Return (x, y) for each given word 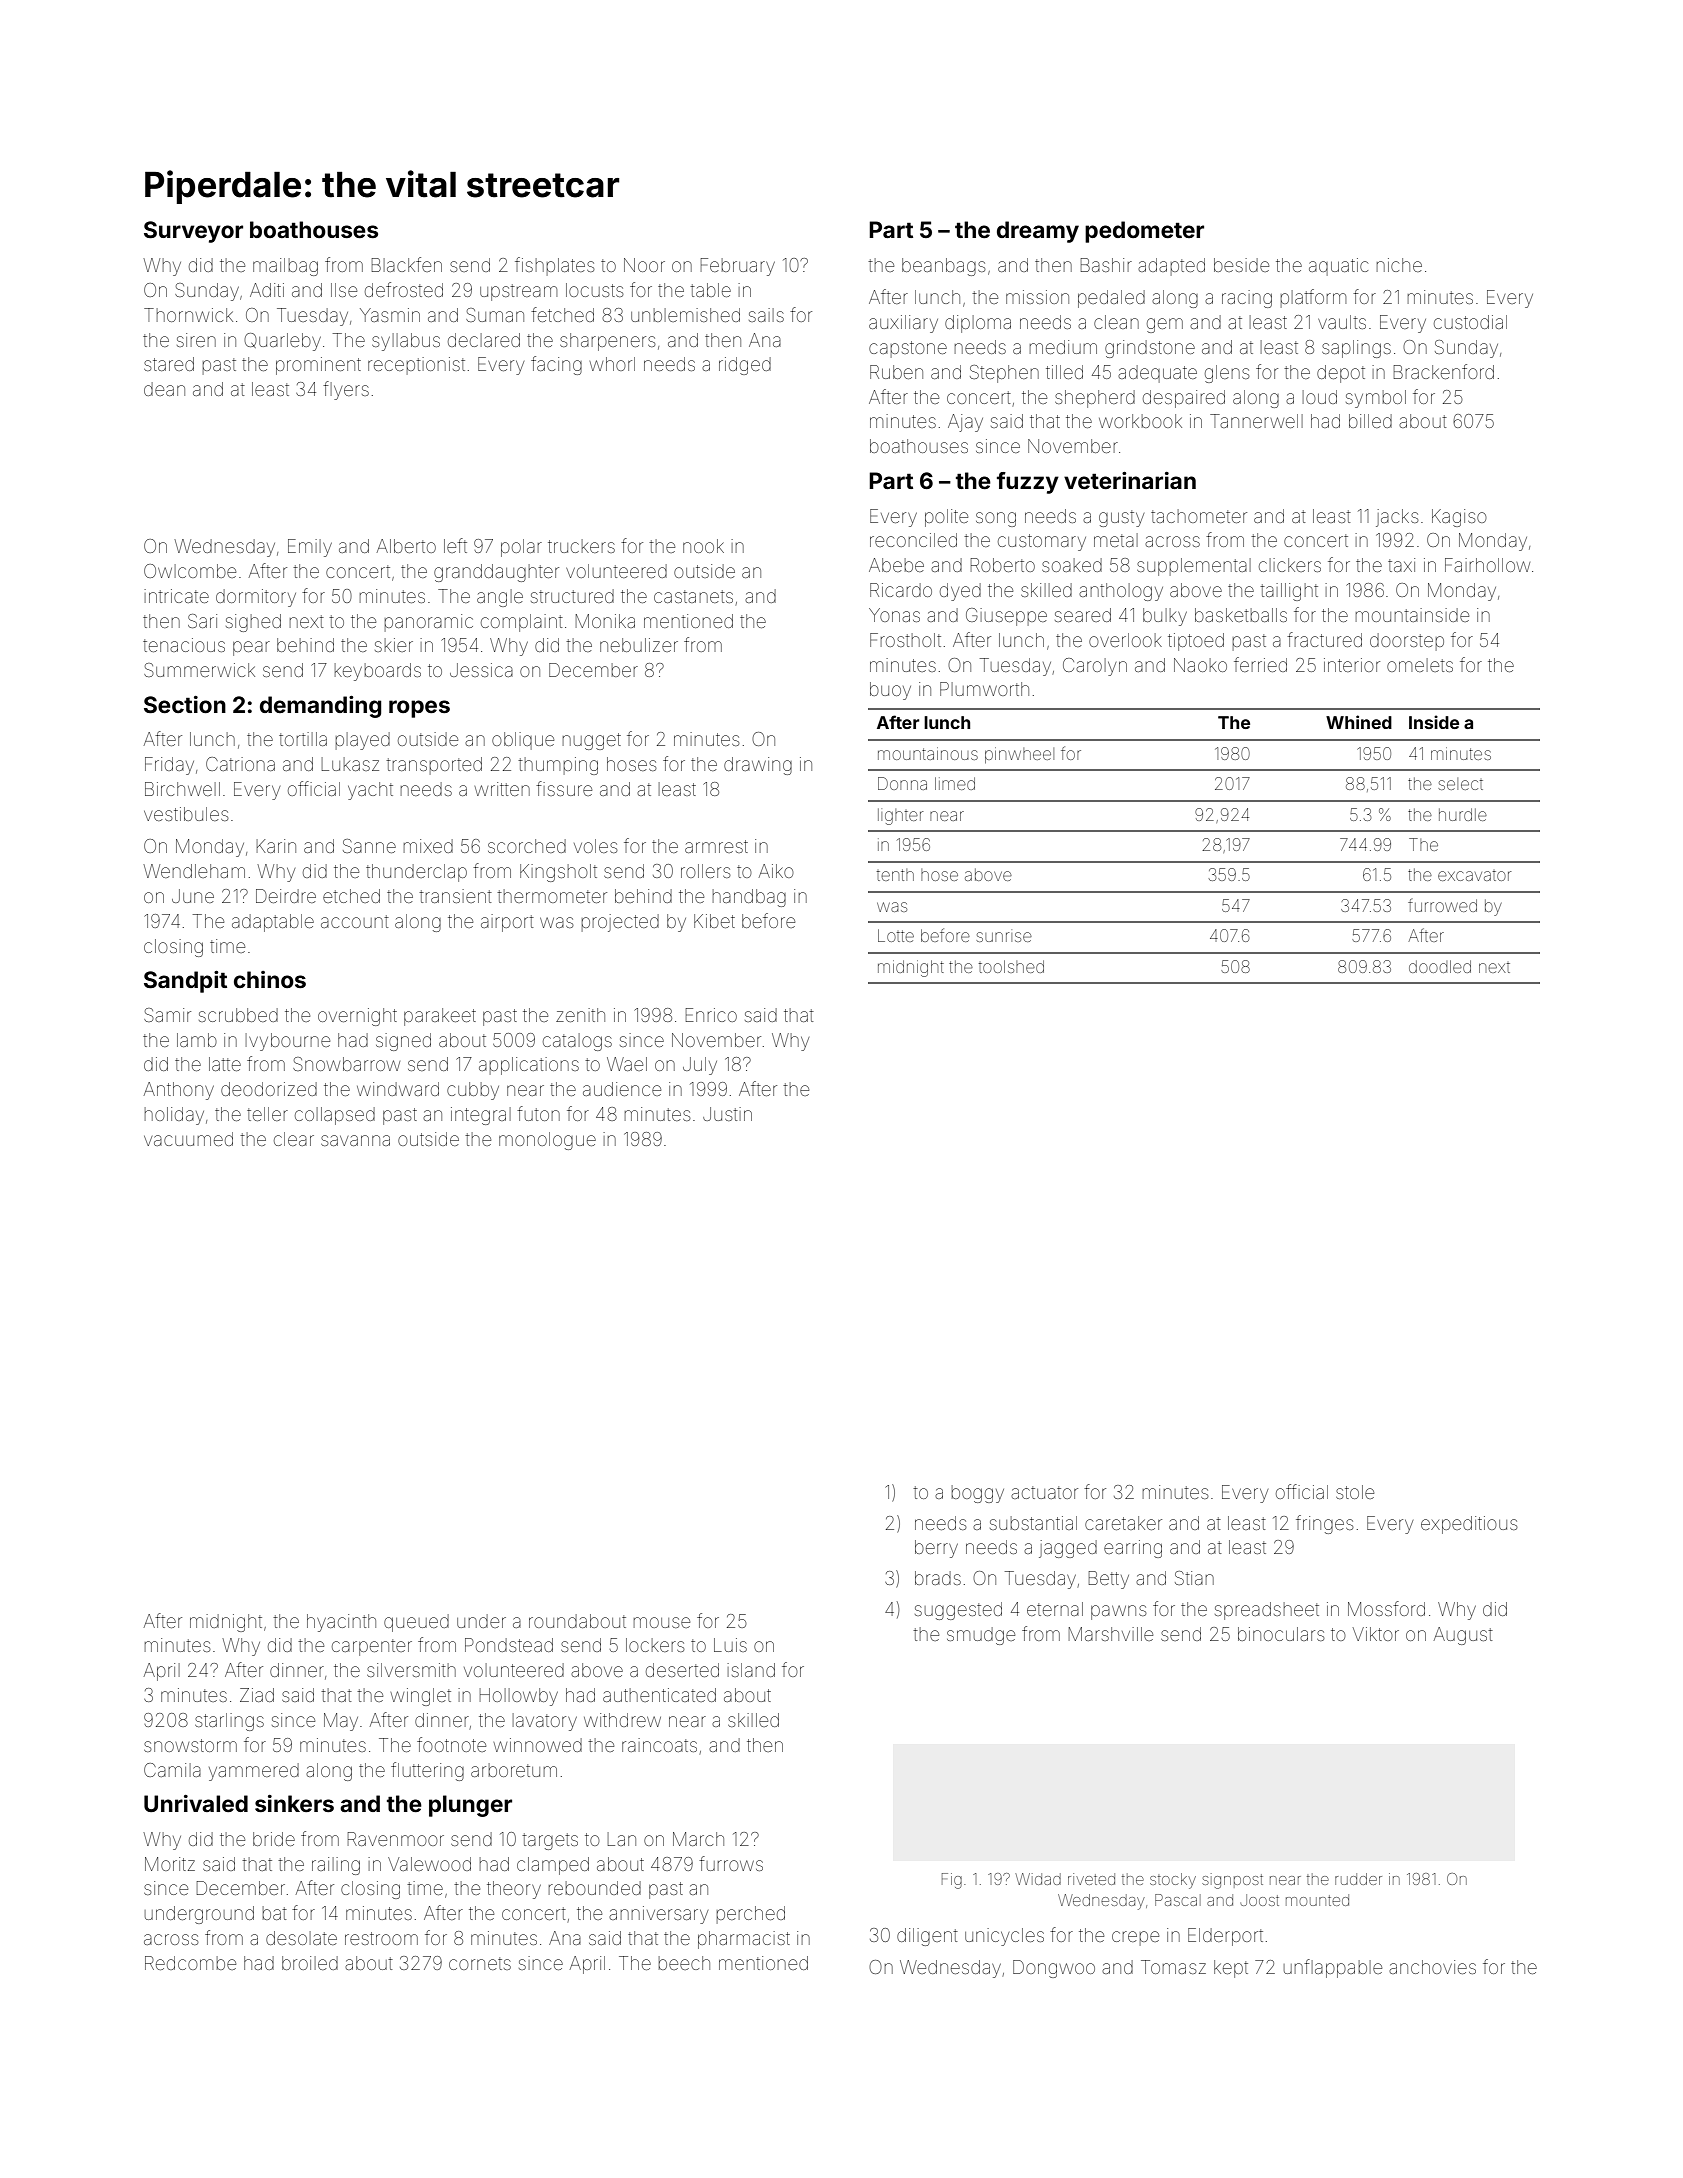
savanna (355, 1140)
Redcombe (190, 1963)
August (1463, 1636)
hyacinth (341, 1623)
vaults (1342, 322)
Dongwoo (1054, 1969)
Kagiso (1459, 518)
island (751, 1670)
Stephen (1004, 374)
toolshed (1011, 966)
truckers (581, 546)
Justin (727, 1114)
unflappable (1333, 1968)
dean (164, 389)
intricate (176, 596)
